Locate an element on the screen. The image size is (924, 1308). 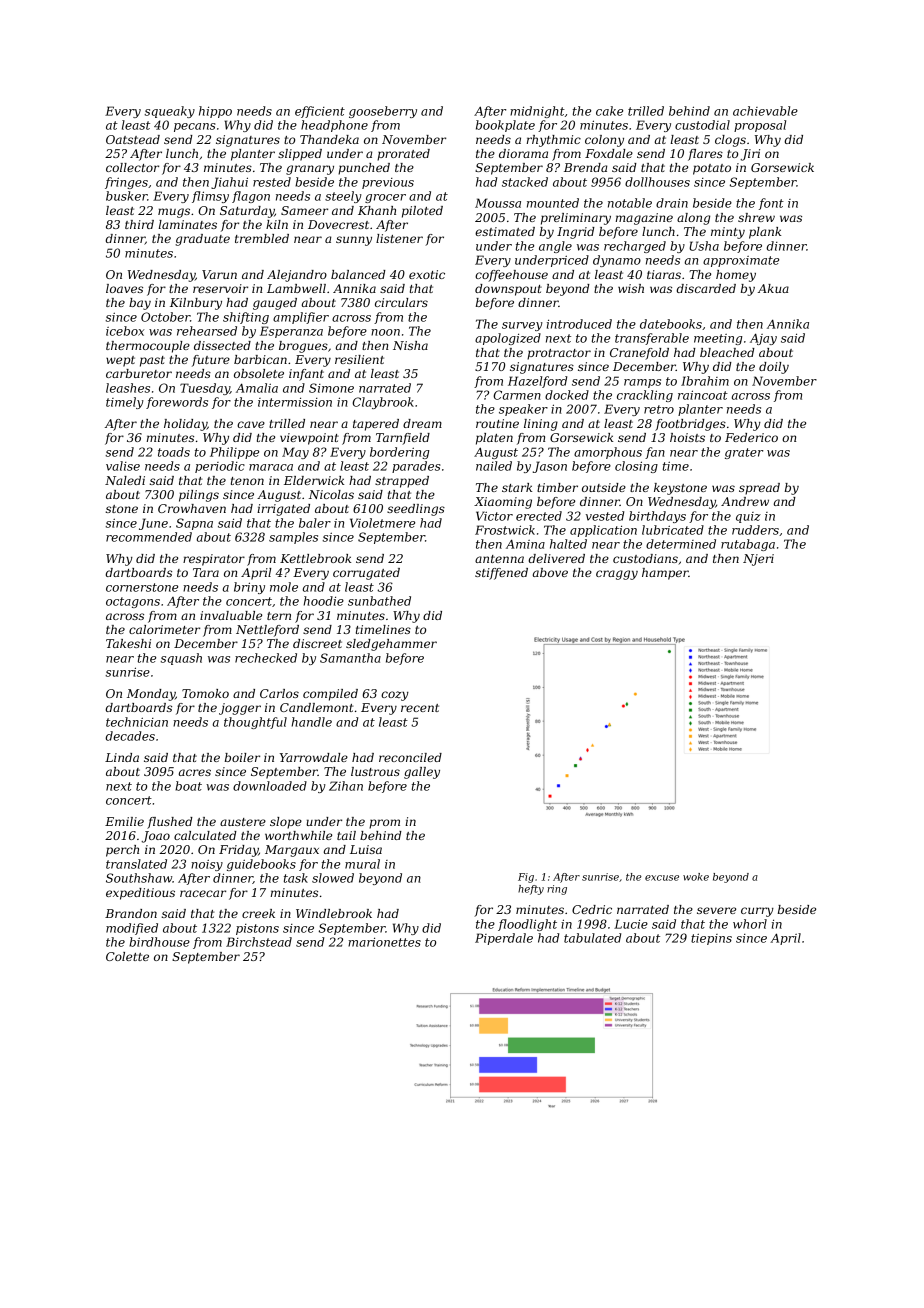
shrew is located at coordinates (756, 217).
